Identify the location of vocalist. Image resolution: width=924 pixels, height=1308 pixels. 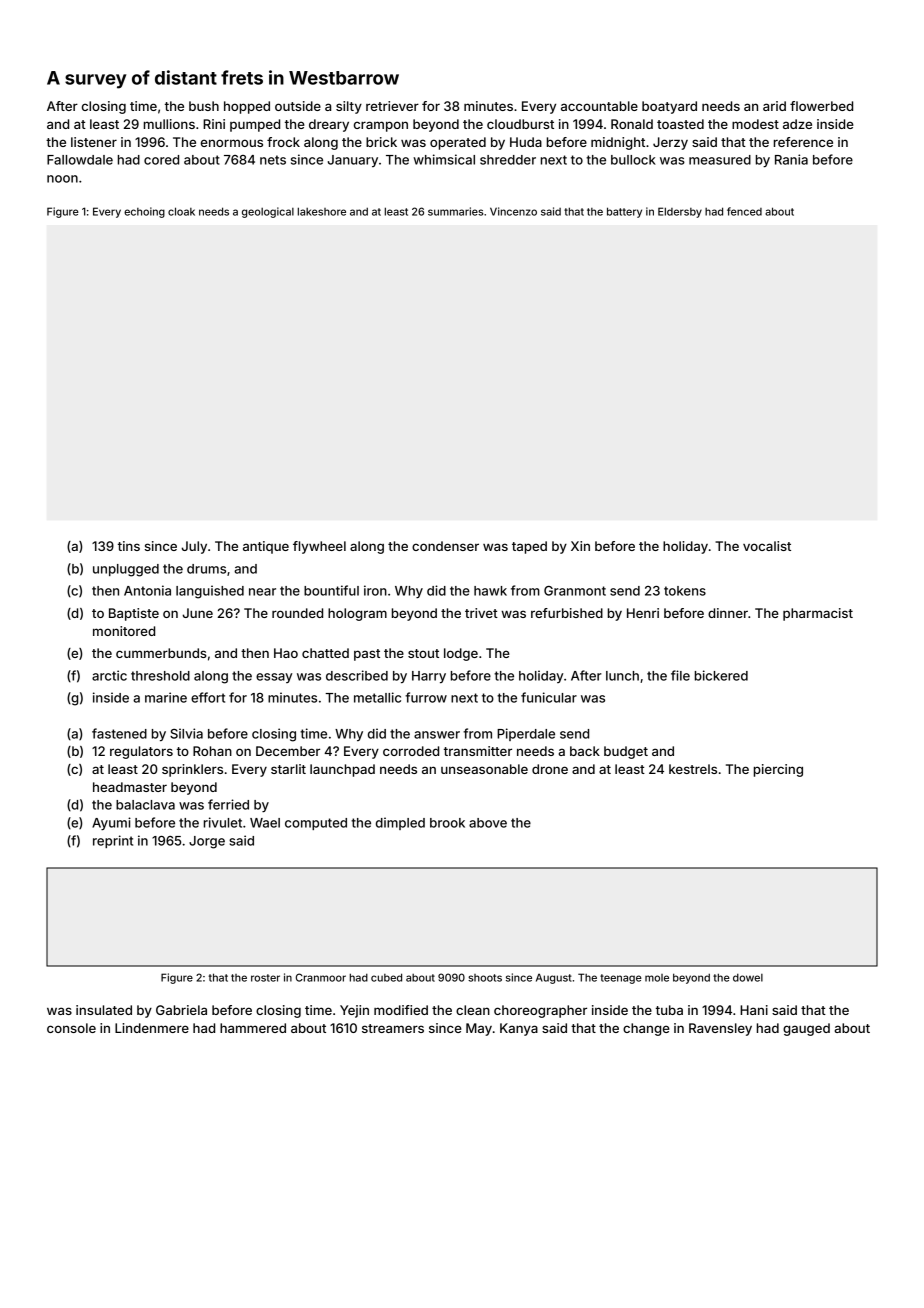
(767, 546).
